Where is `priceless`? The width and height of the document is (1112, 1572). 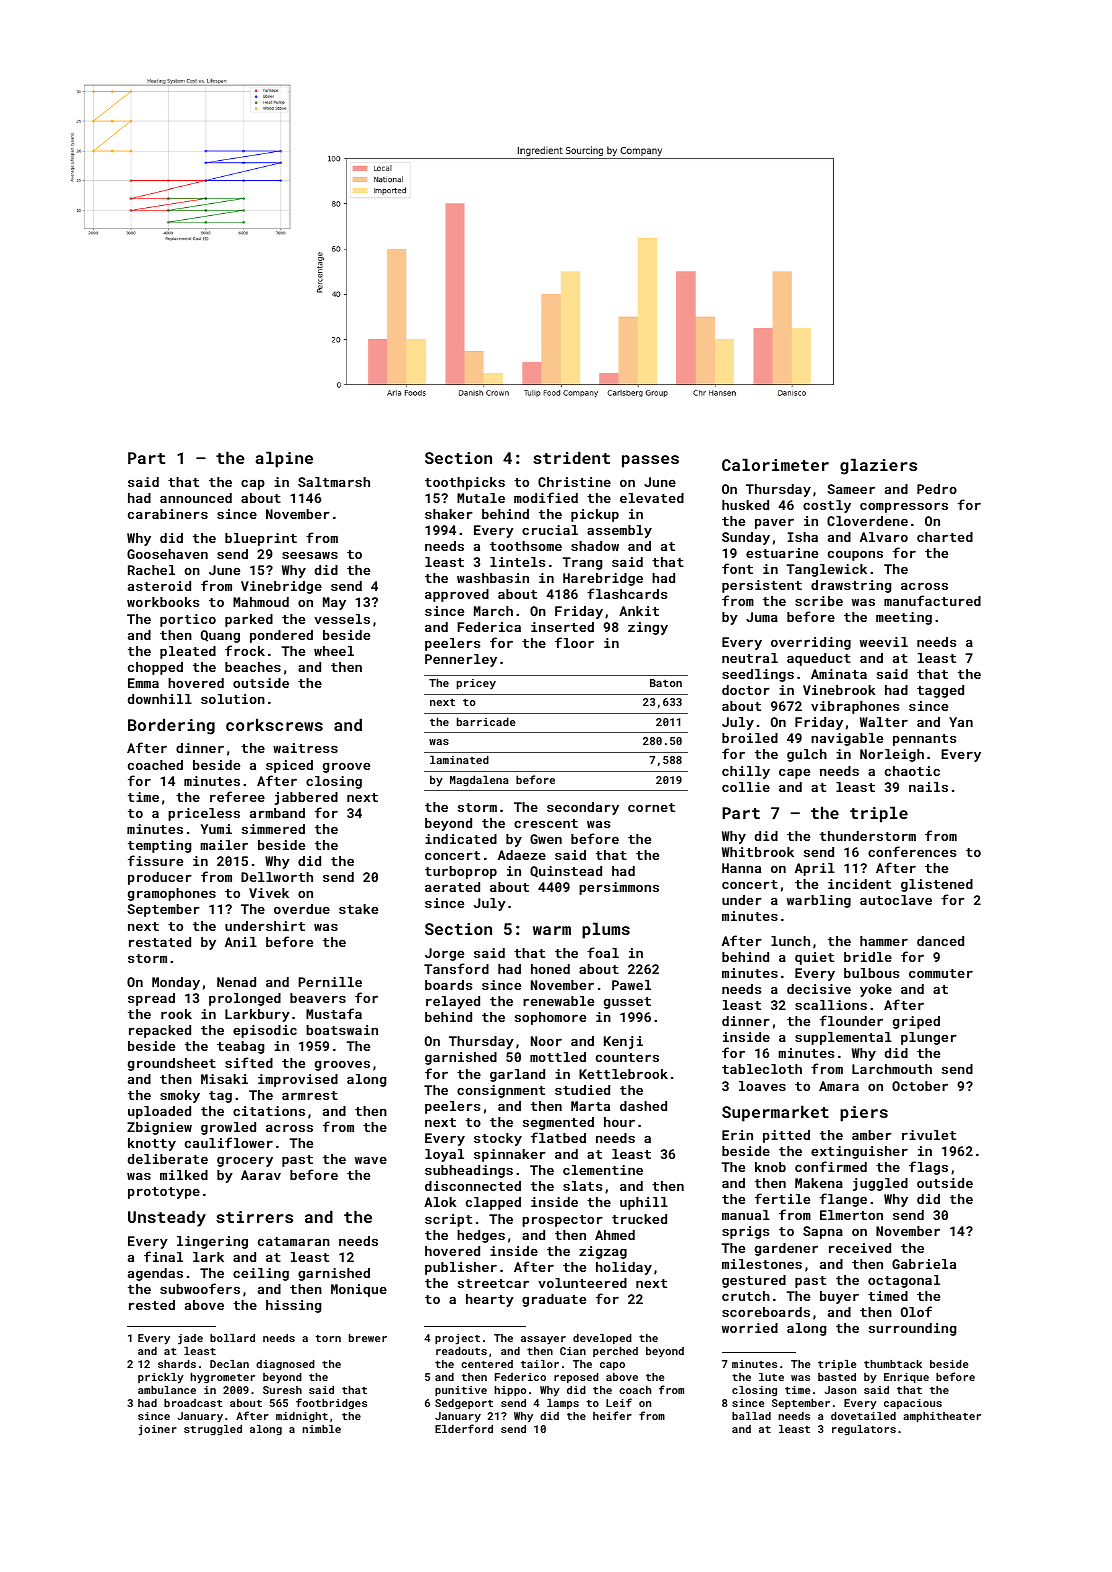
priceless is located at coordinates (204, 814).
